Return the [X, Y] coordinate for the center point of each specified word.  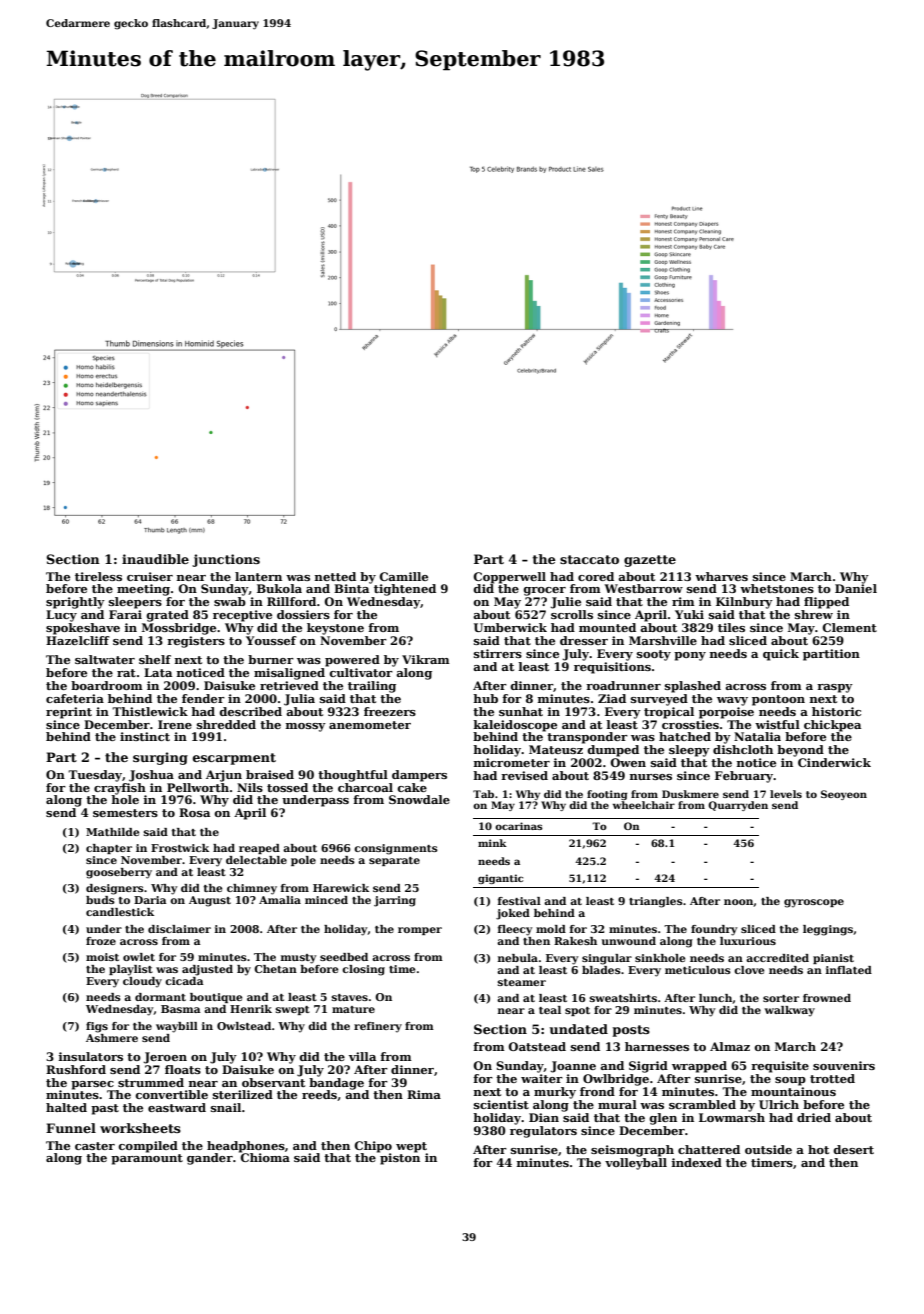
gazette [650, 561]
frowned [827, 998]
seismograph [632, 1151]
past [105, 1109]
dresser [584, 640]
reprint [69, 713]
